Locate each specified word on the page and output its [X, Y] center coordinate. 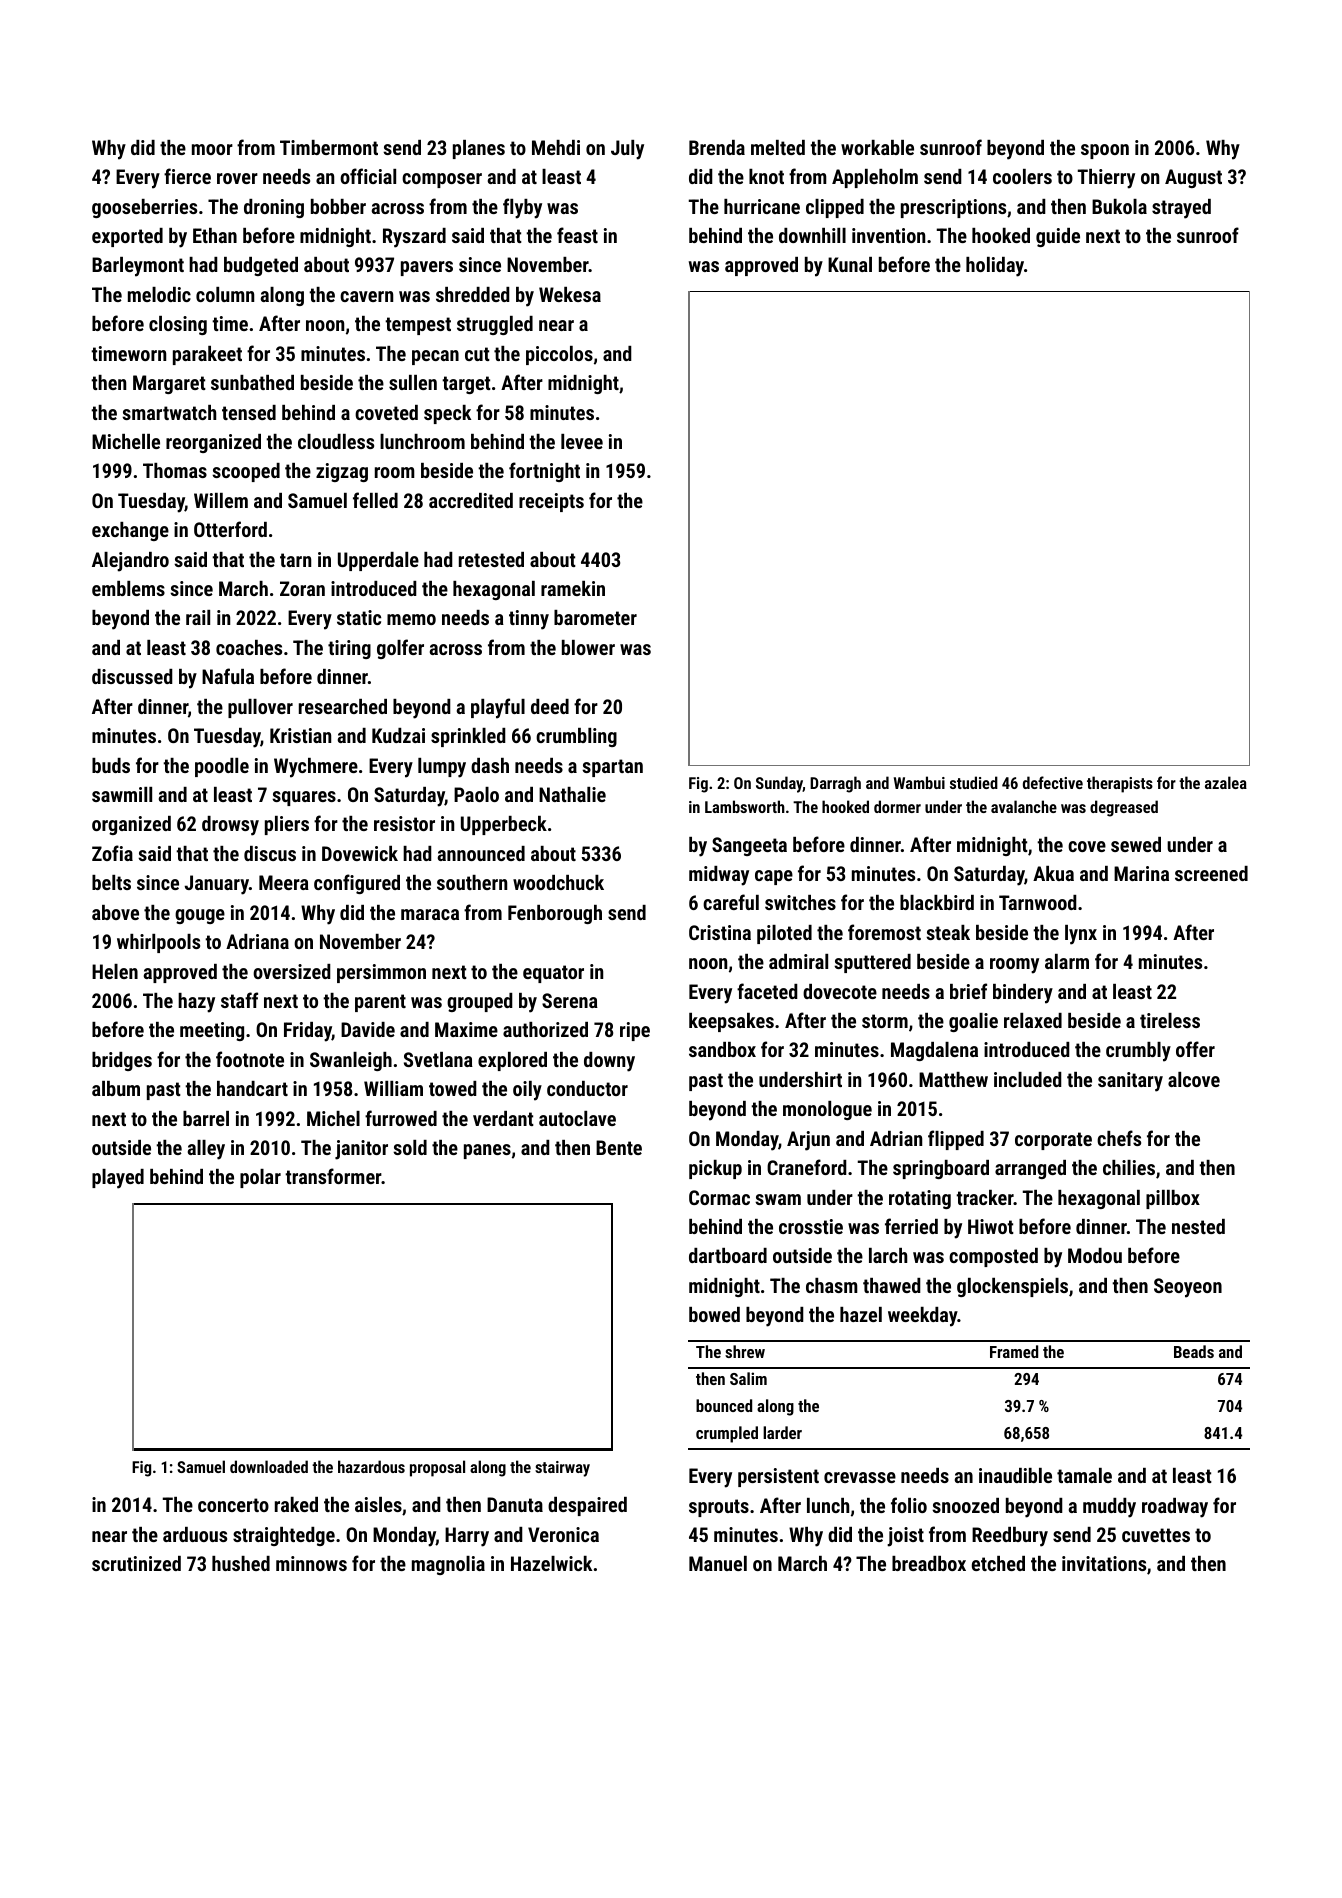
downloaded [269, 1466]
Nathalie [572, 794]
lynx [1081, 935]
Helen [115, 971]
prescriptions [953, 208]
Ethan [215, 235]
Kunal [850, 264]
